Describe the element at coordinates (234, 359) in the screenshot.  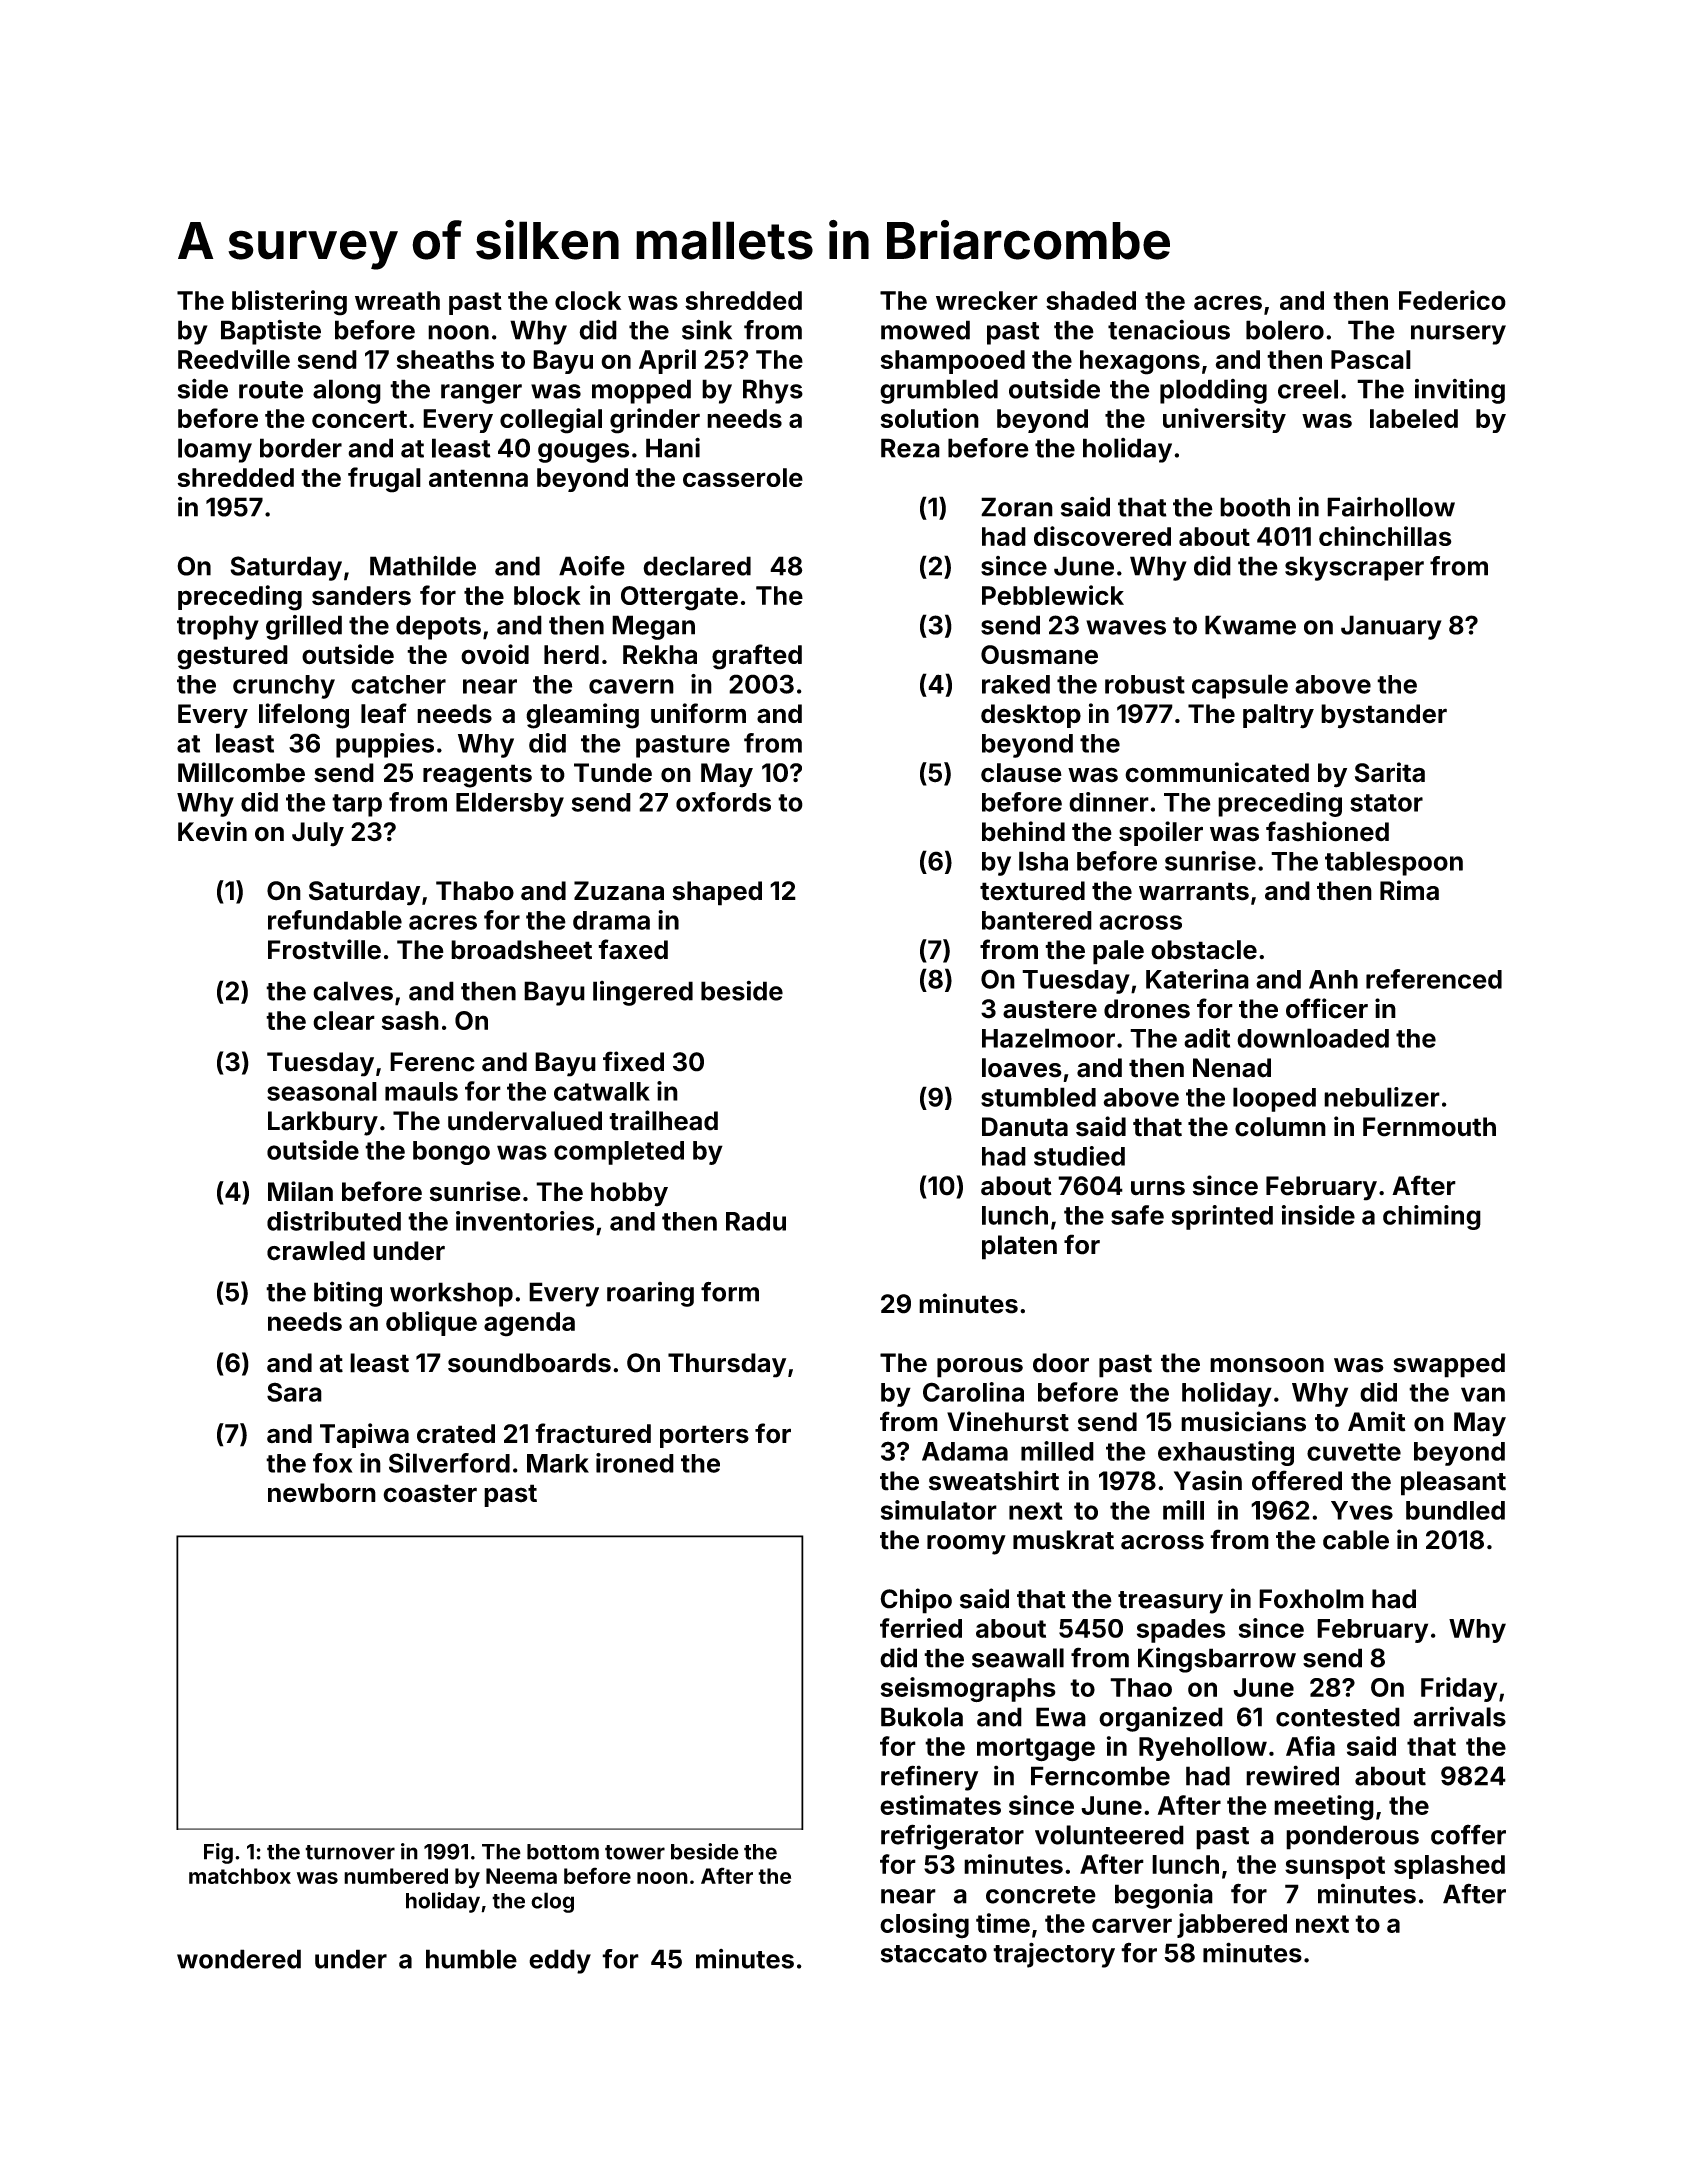
I see `Reedville` at that location.
